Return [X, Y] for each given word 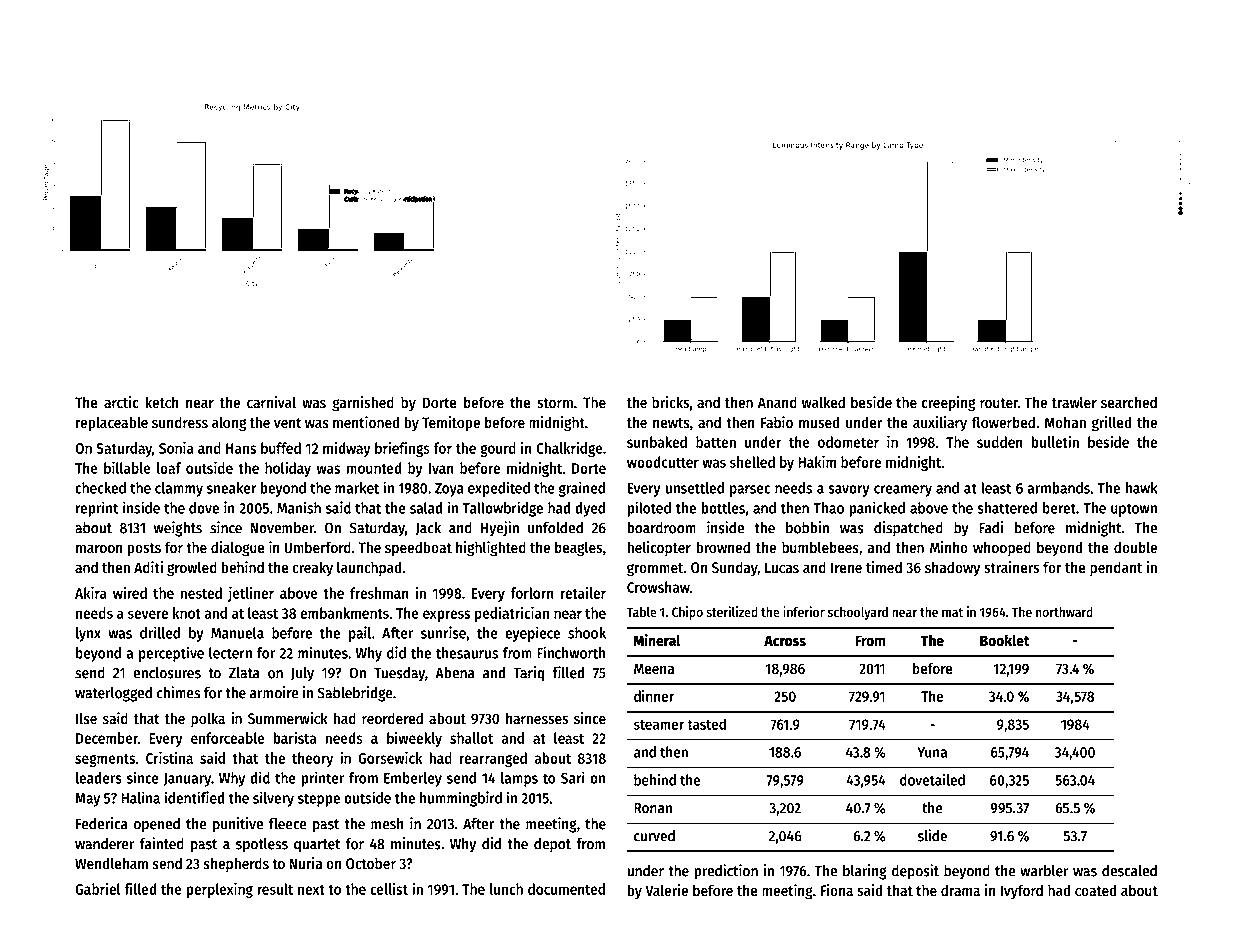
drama [960, 890]
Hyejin [500, 529]
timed [884, 567]
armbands [1058, 488]
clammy [179, 489]
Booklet [1005, 640]
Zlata [244, 673]
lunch [506, 889]
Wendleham [111, 863]
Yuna [932, 752]
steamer [659, 725]
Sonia [176, 447]
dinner [654, 696]
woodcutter [663, 462]
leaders [99, 778]
